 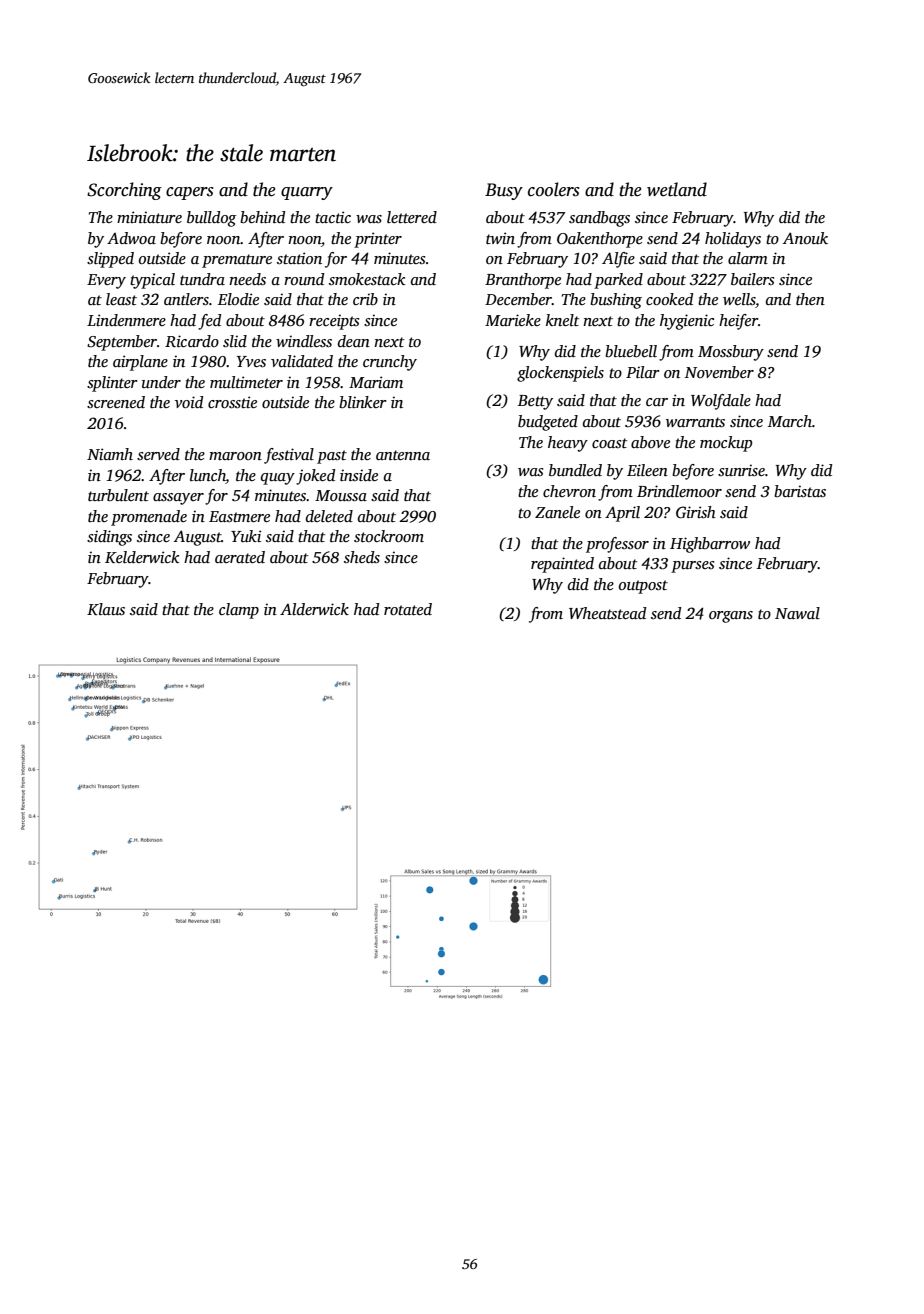 I want to click on Scorching, so click(x=124, y=191).
